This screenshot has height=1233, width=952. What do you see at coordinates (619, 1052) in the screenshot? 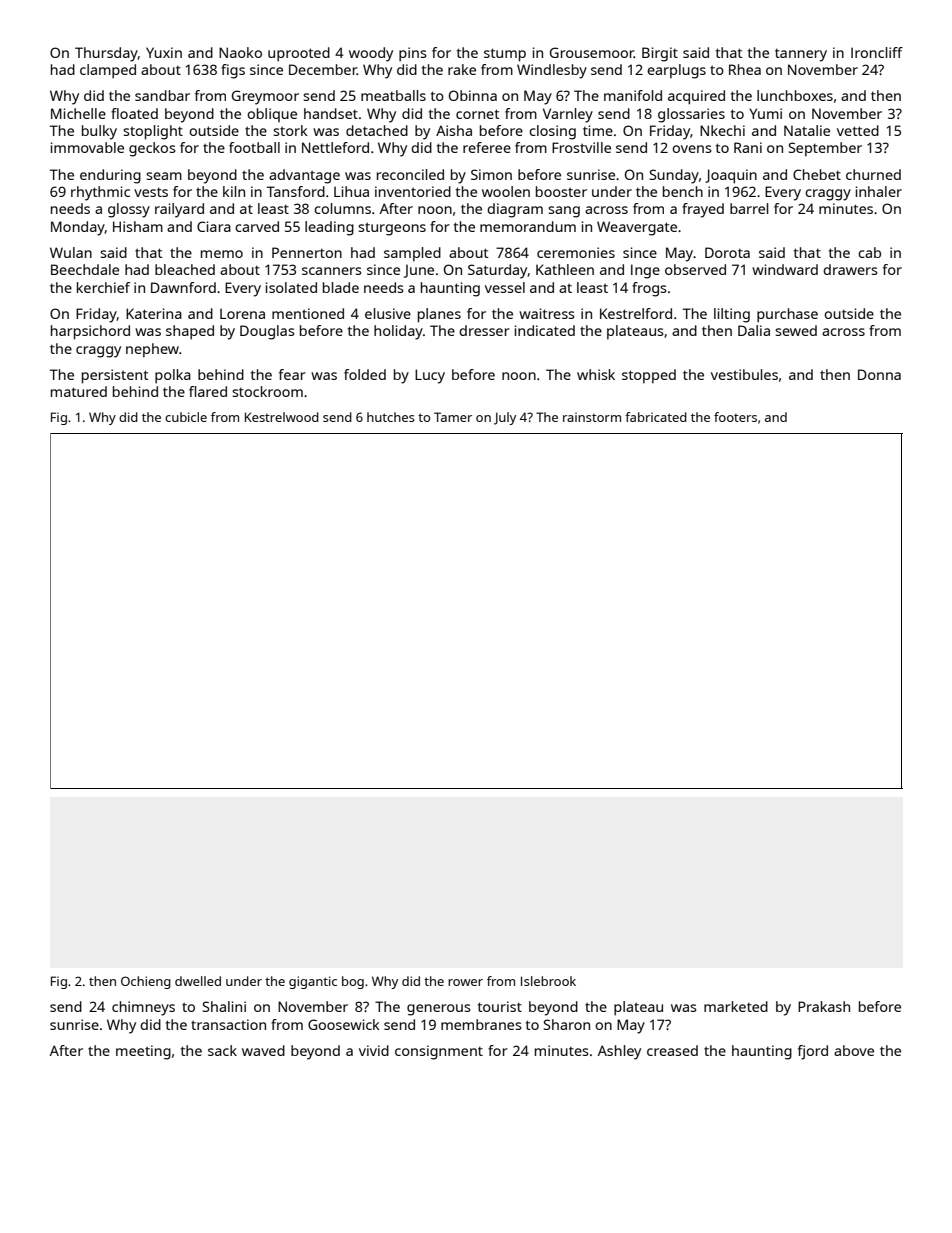
I see `Ashley` at bounding box center [619, 1052].
